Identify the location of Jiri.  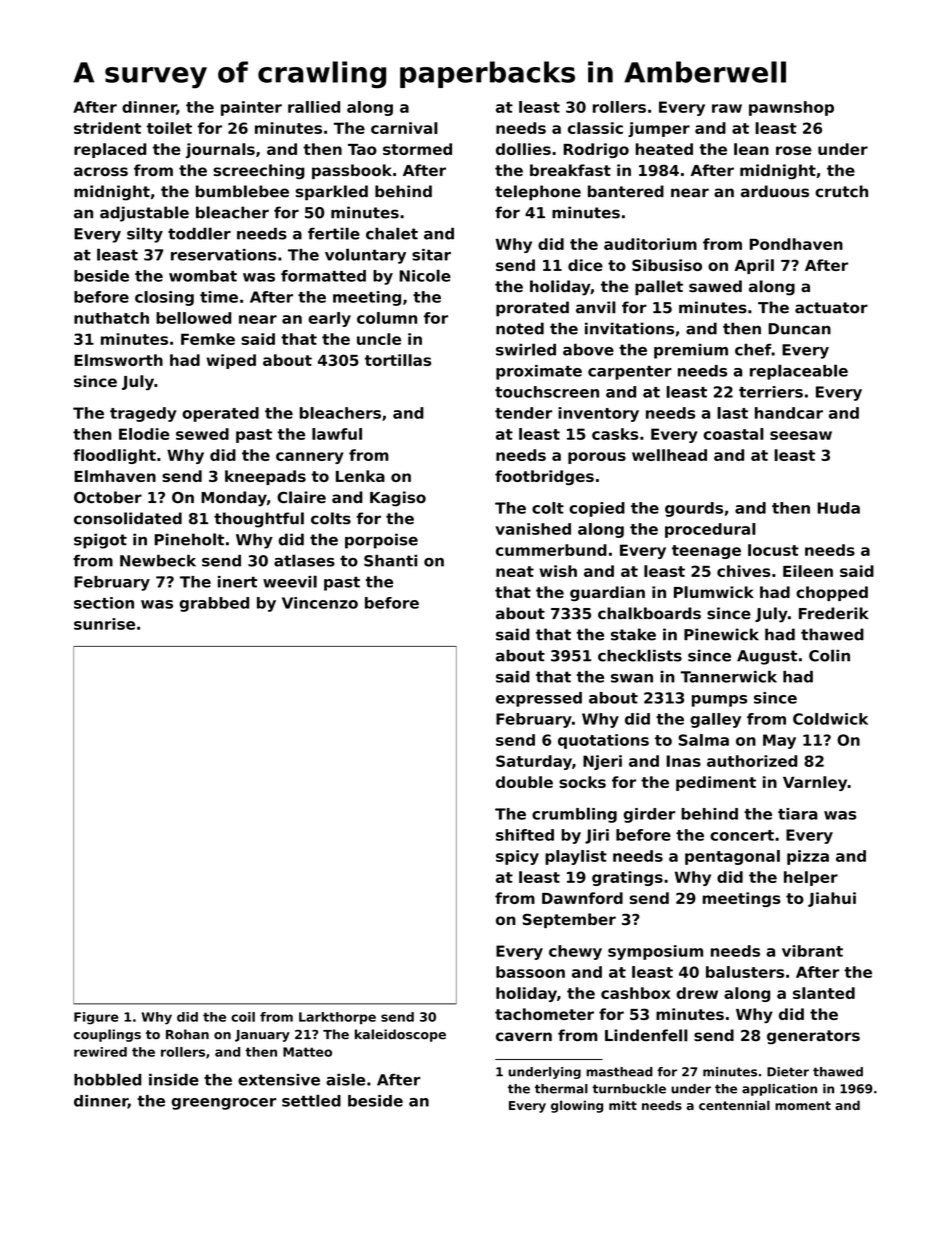
(597, 836).
